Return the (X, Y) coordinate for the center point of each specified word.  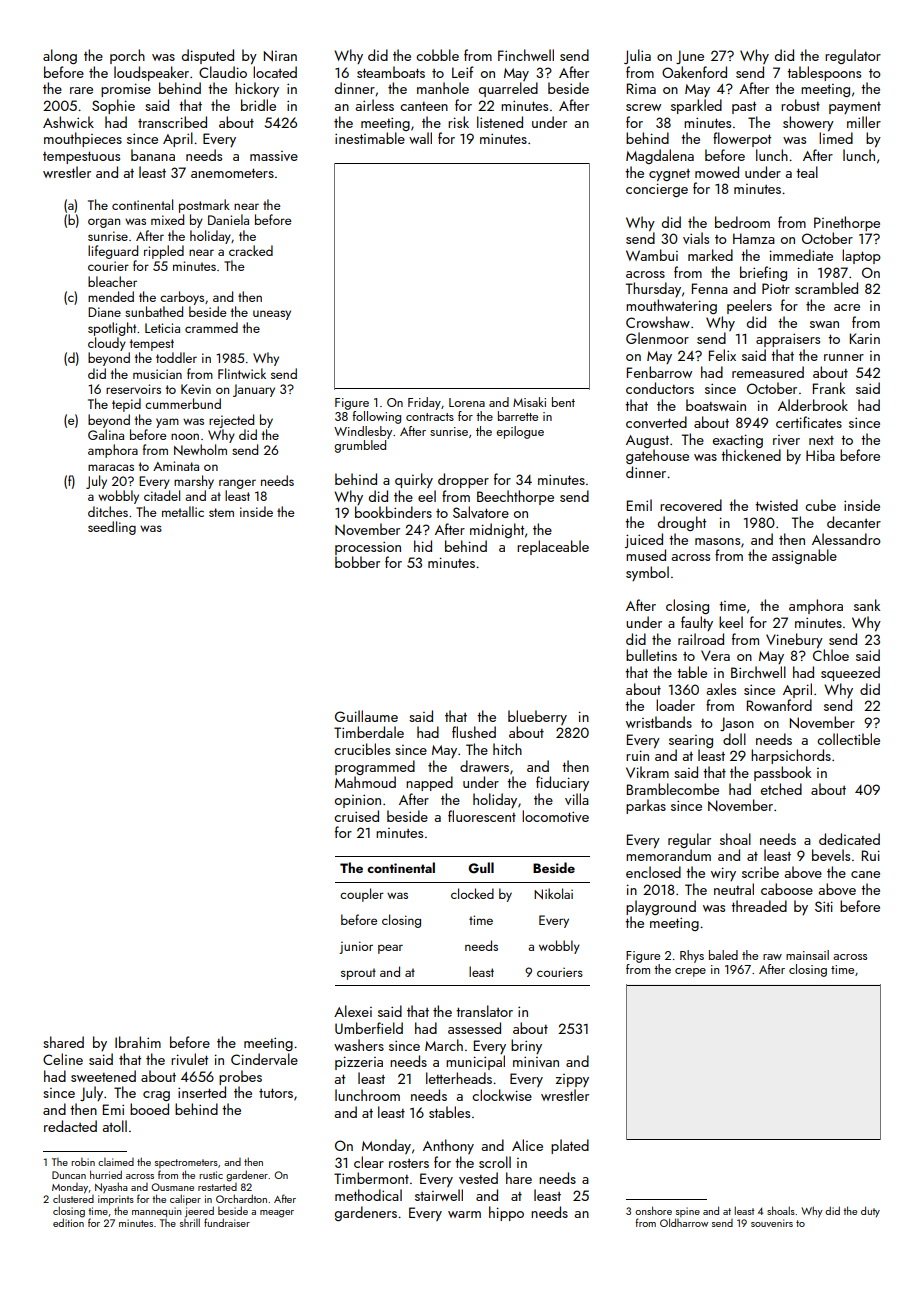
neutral (734, 889)
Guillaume (366, 716)
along (60, 56)
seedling (112, 528)
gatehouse (657, 456)
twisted (776, 505)
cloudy (107, 344)
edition (68, 1222)
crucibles (362, 749)
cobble (437, 55)
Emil (639, 505)
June (690, 57)
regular (689, 840)
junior (356, 947)
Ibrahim (138, 1042)
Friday (424, 403)
